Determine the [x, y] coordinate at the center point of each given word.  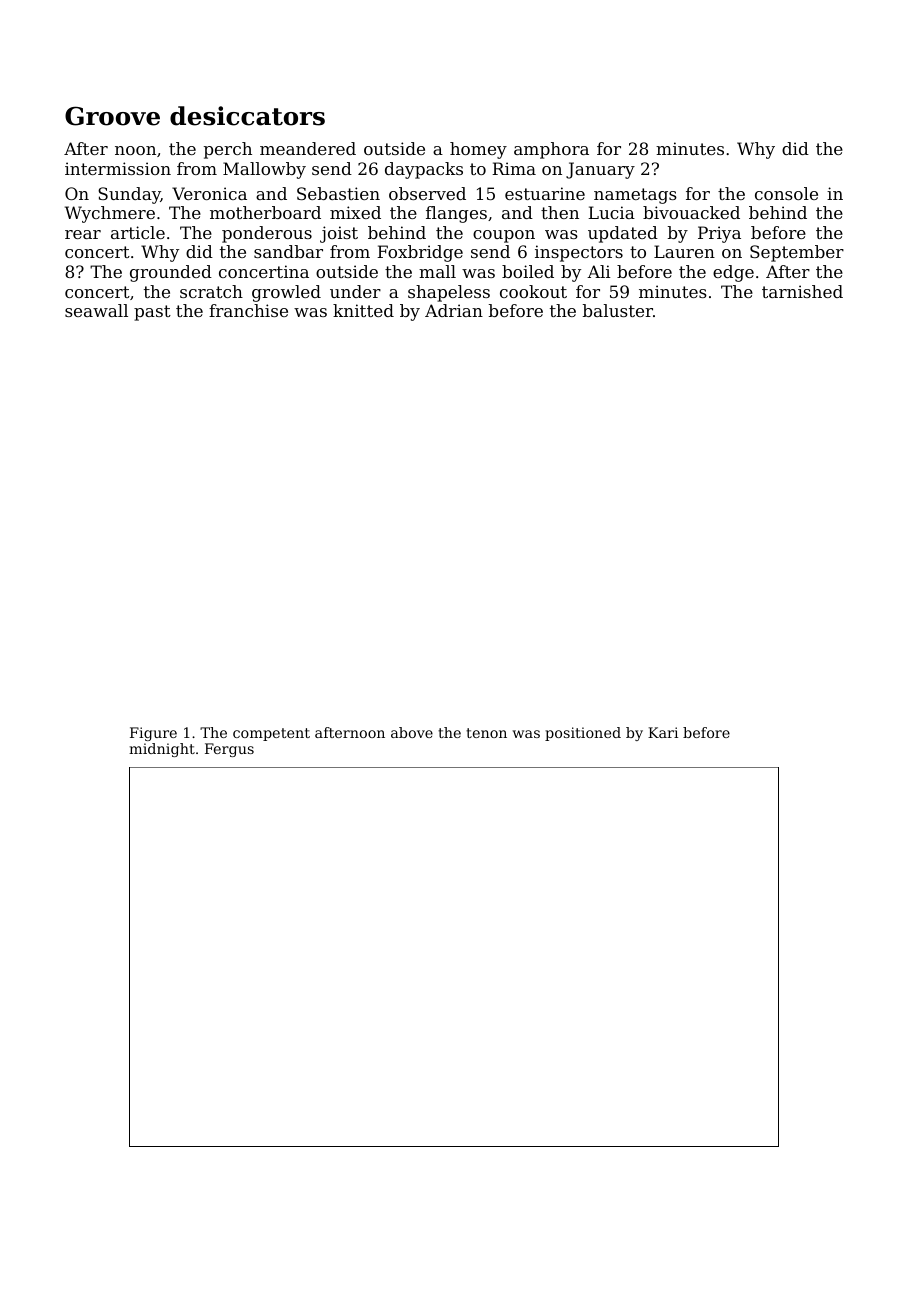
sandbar [288, 251]
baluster [618, 310]
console [786, 193]
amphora [551, 150]
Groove [112, 116]
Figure [153, 734]
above [412, 732]
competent [271, 734]
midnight [162, 750]
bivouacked [691, 212]
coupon [504, 236]
